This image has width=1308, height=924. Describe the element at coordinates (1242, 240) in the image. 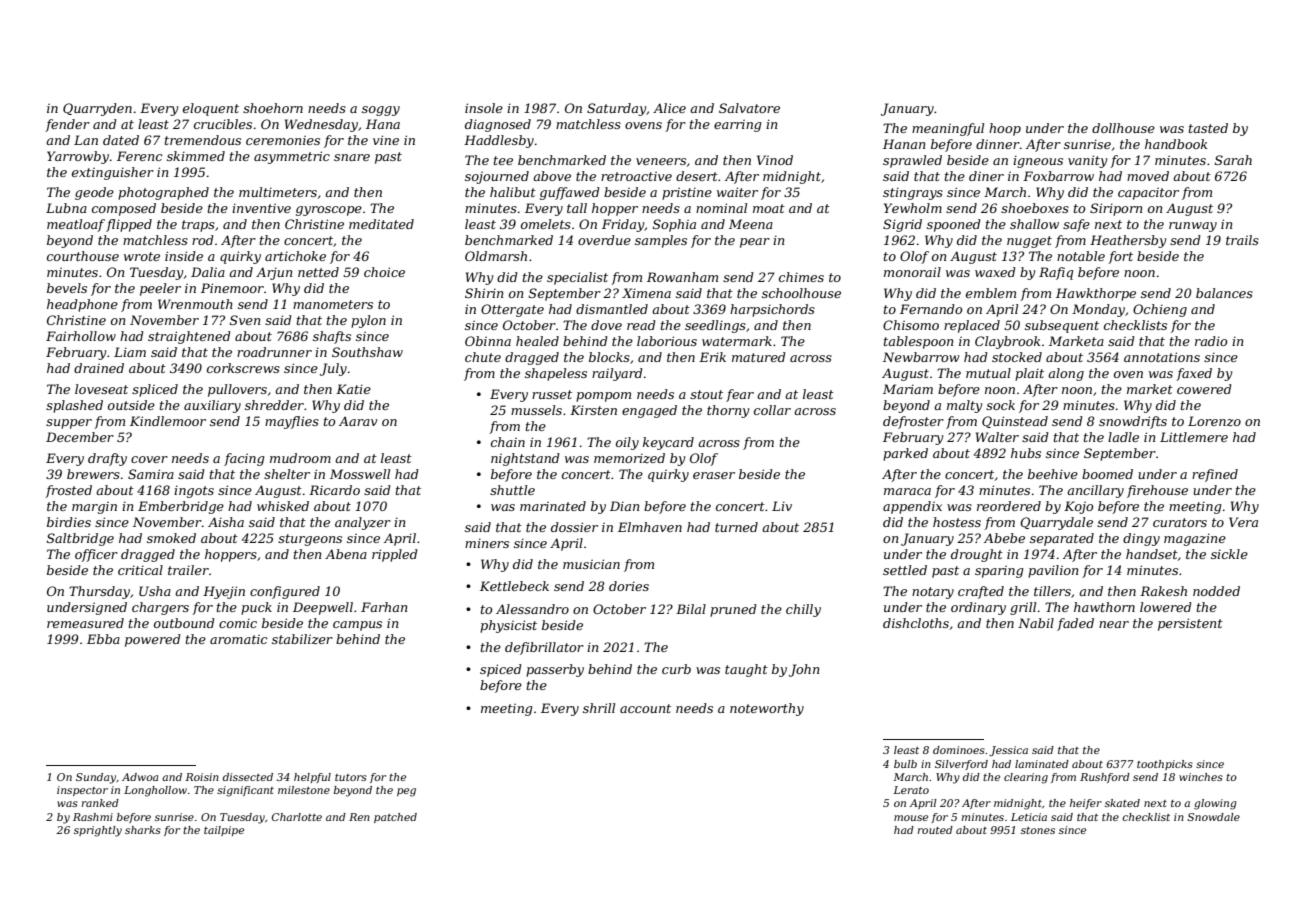

I see `trails` at that location.
